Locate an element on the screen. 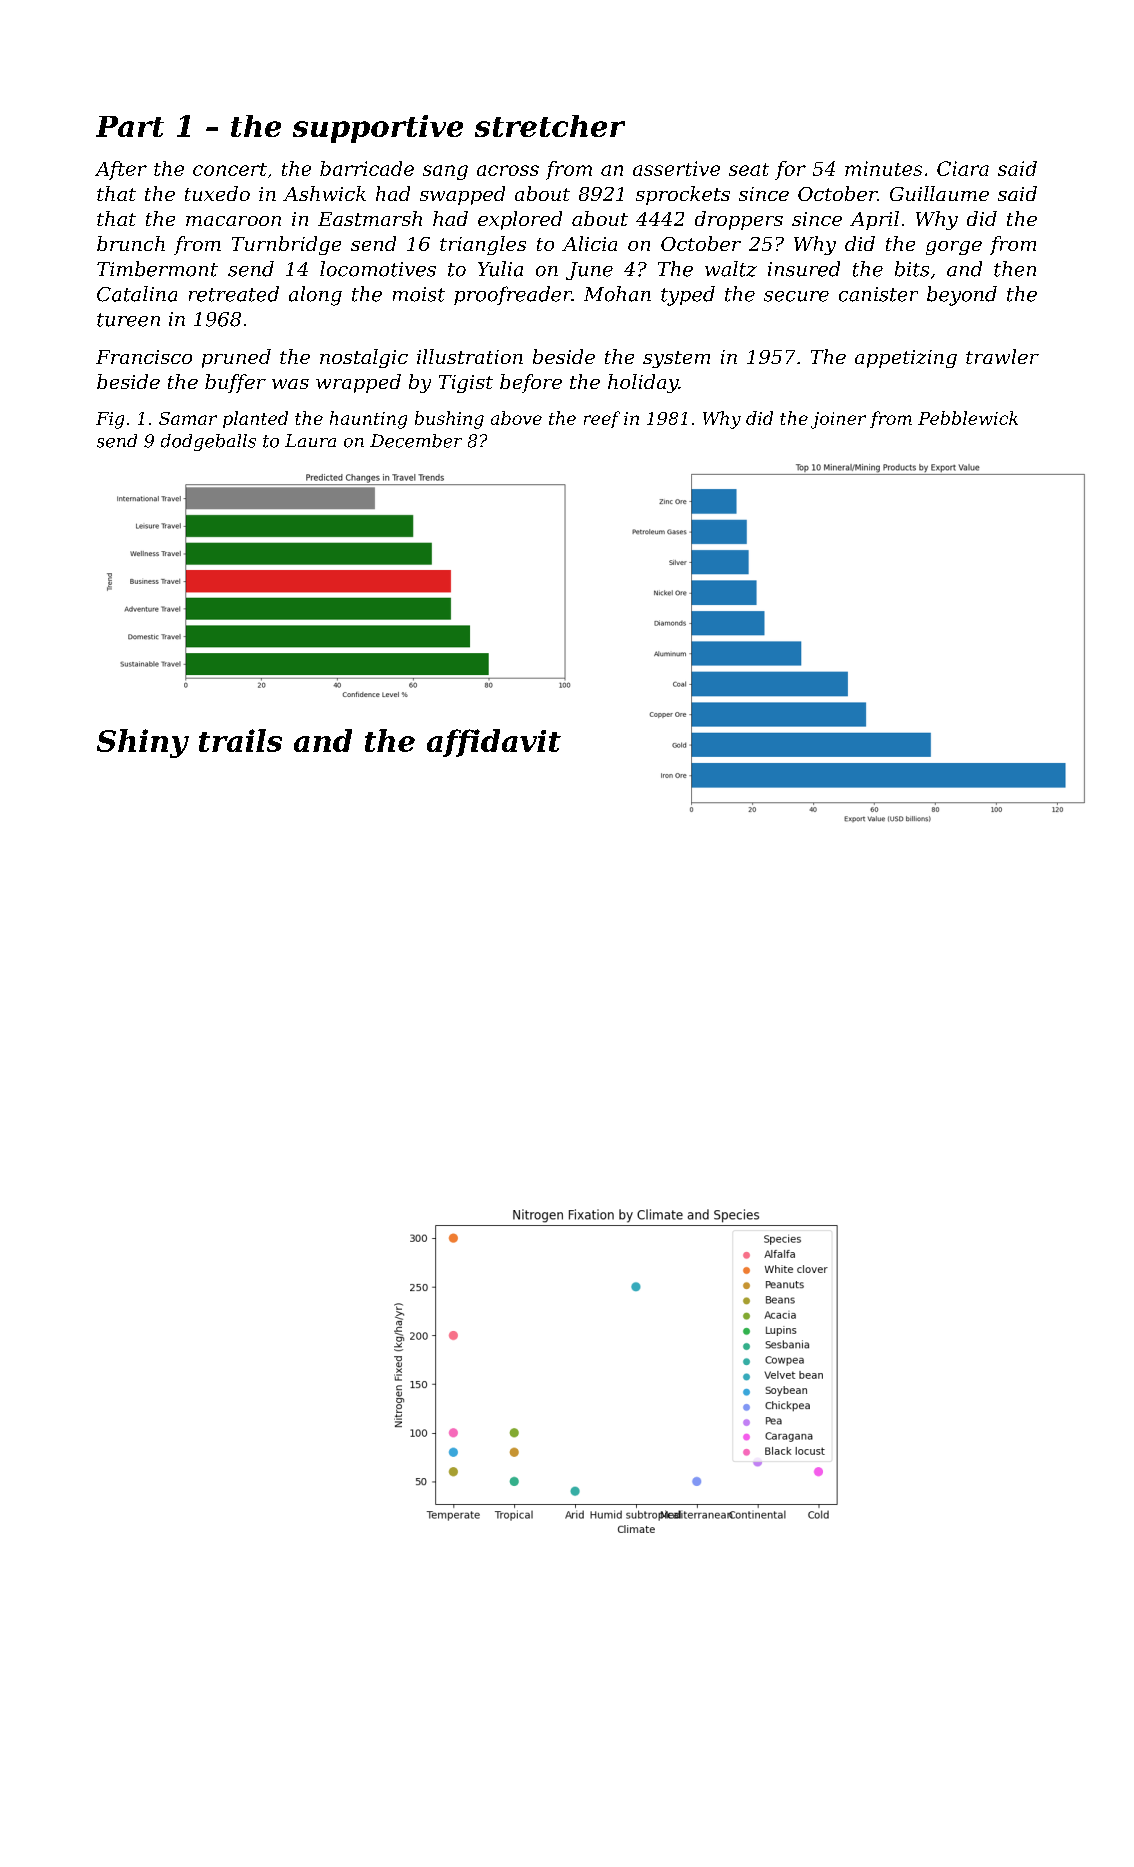  appetizing is located at coordinates (906, 359).
